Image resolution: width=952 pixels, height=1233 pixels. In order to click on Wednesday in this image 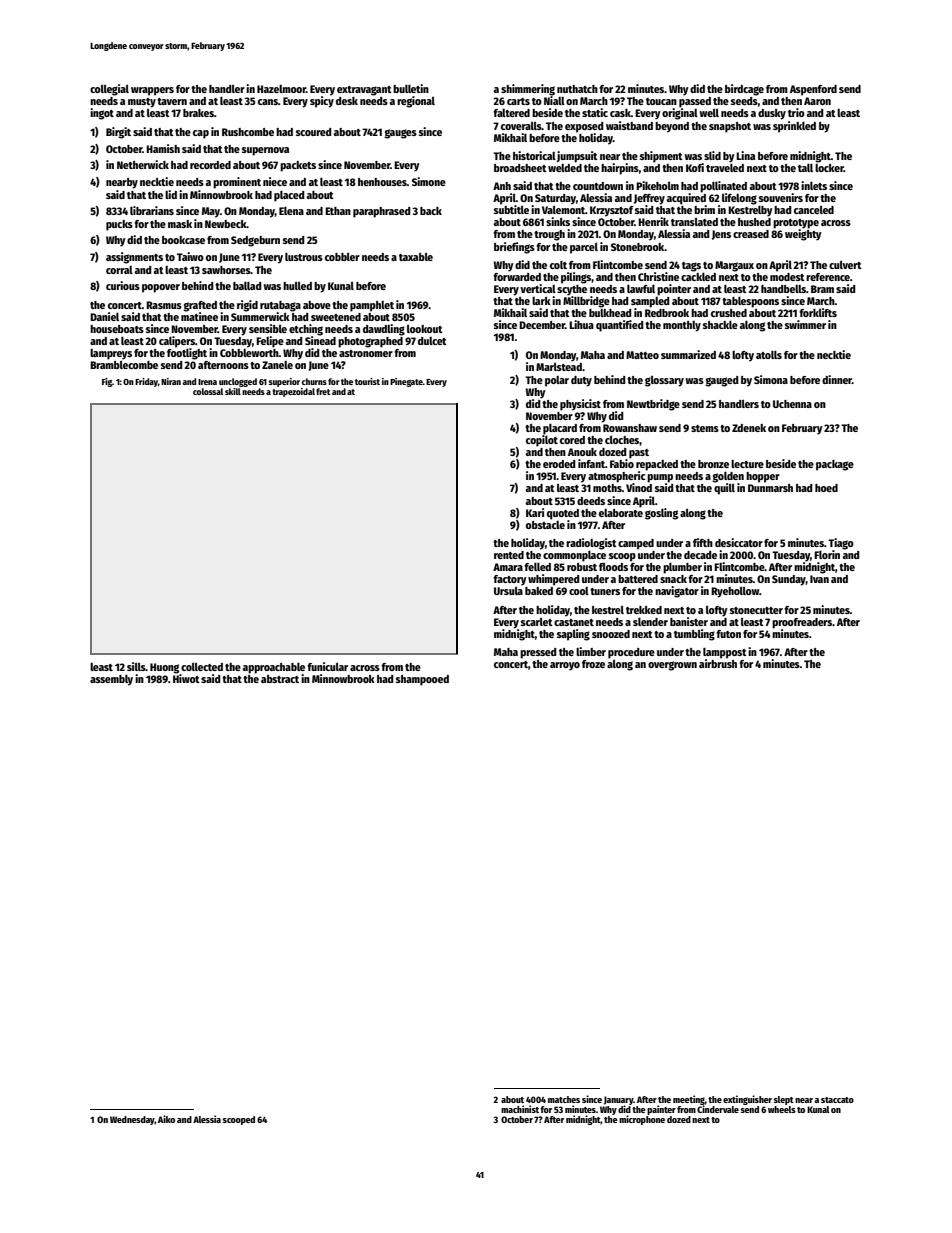, I will do `click(132, 1120)`.
